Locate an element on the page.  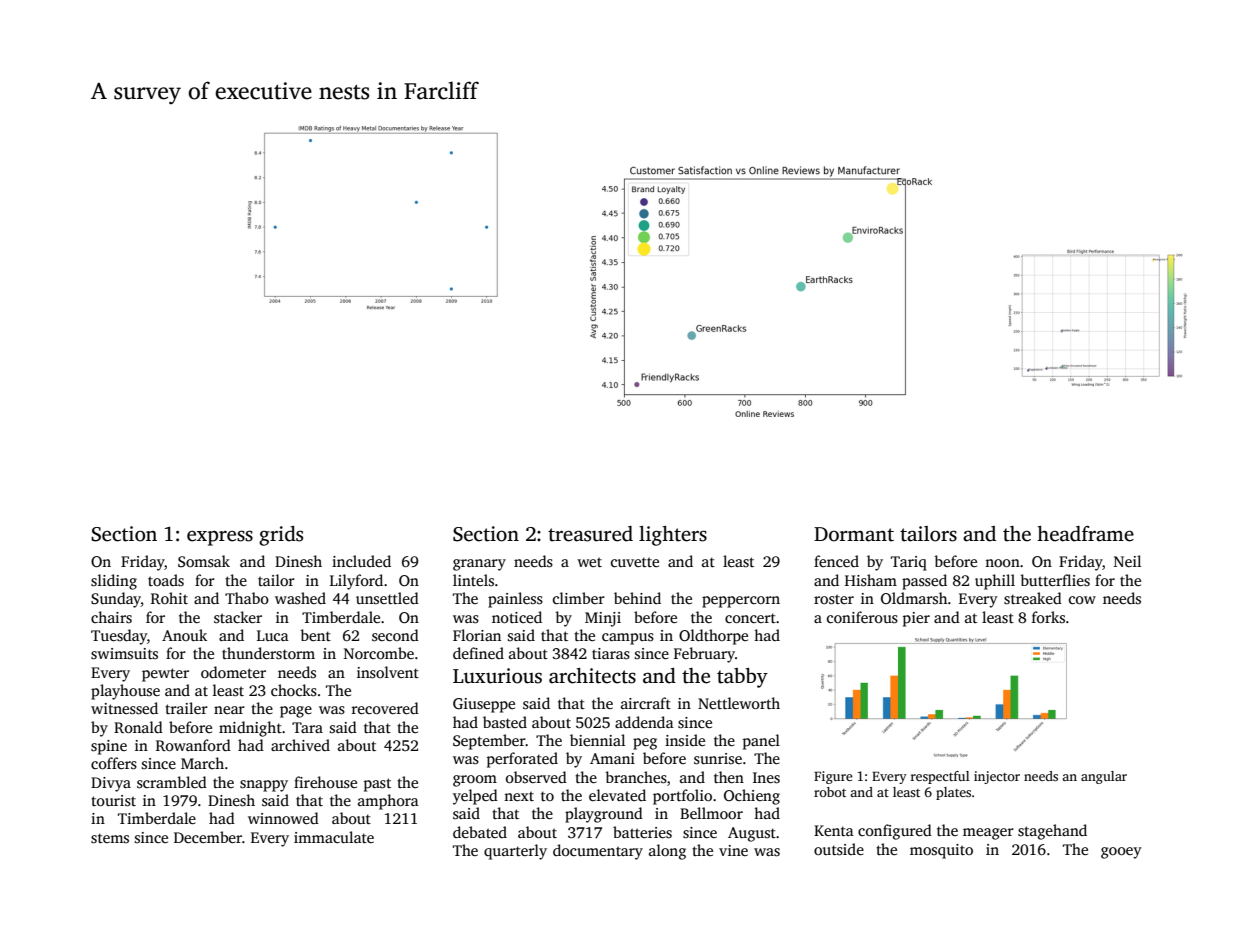
panel is located at coordinates (761, 742).
